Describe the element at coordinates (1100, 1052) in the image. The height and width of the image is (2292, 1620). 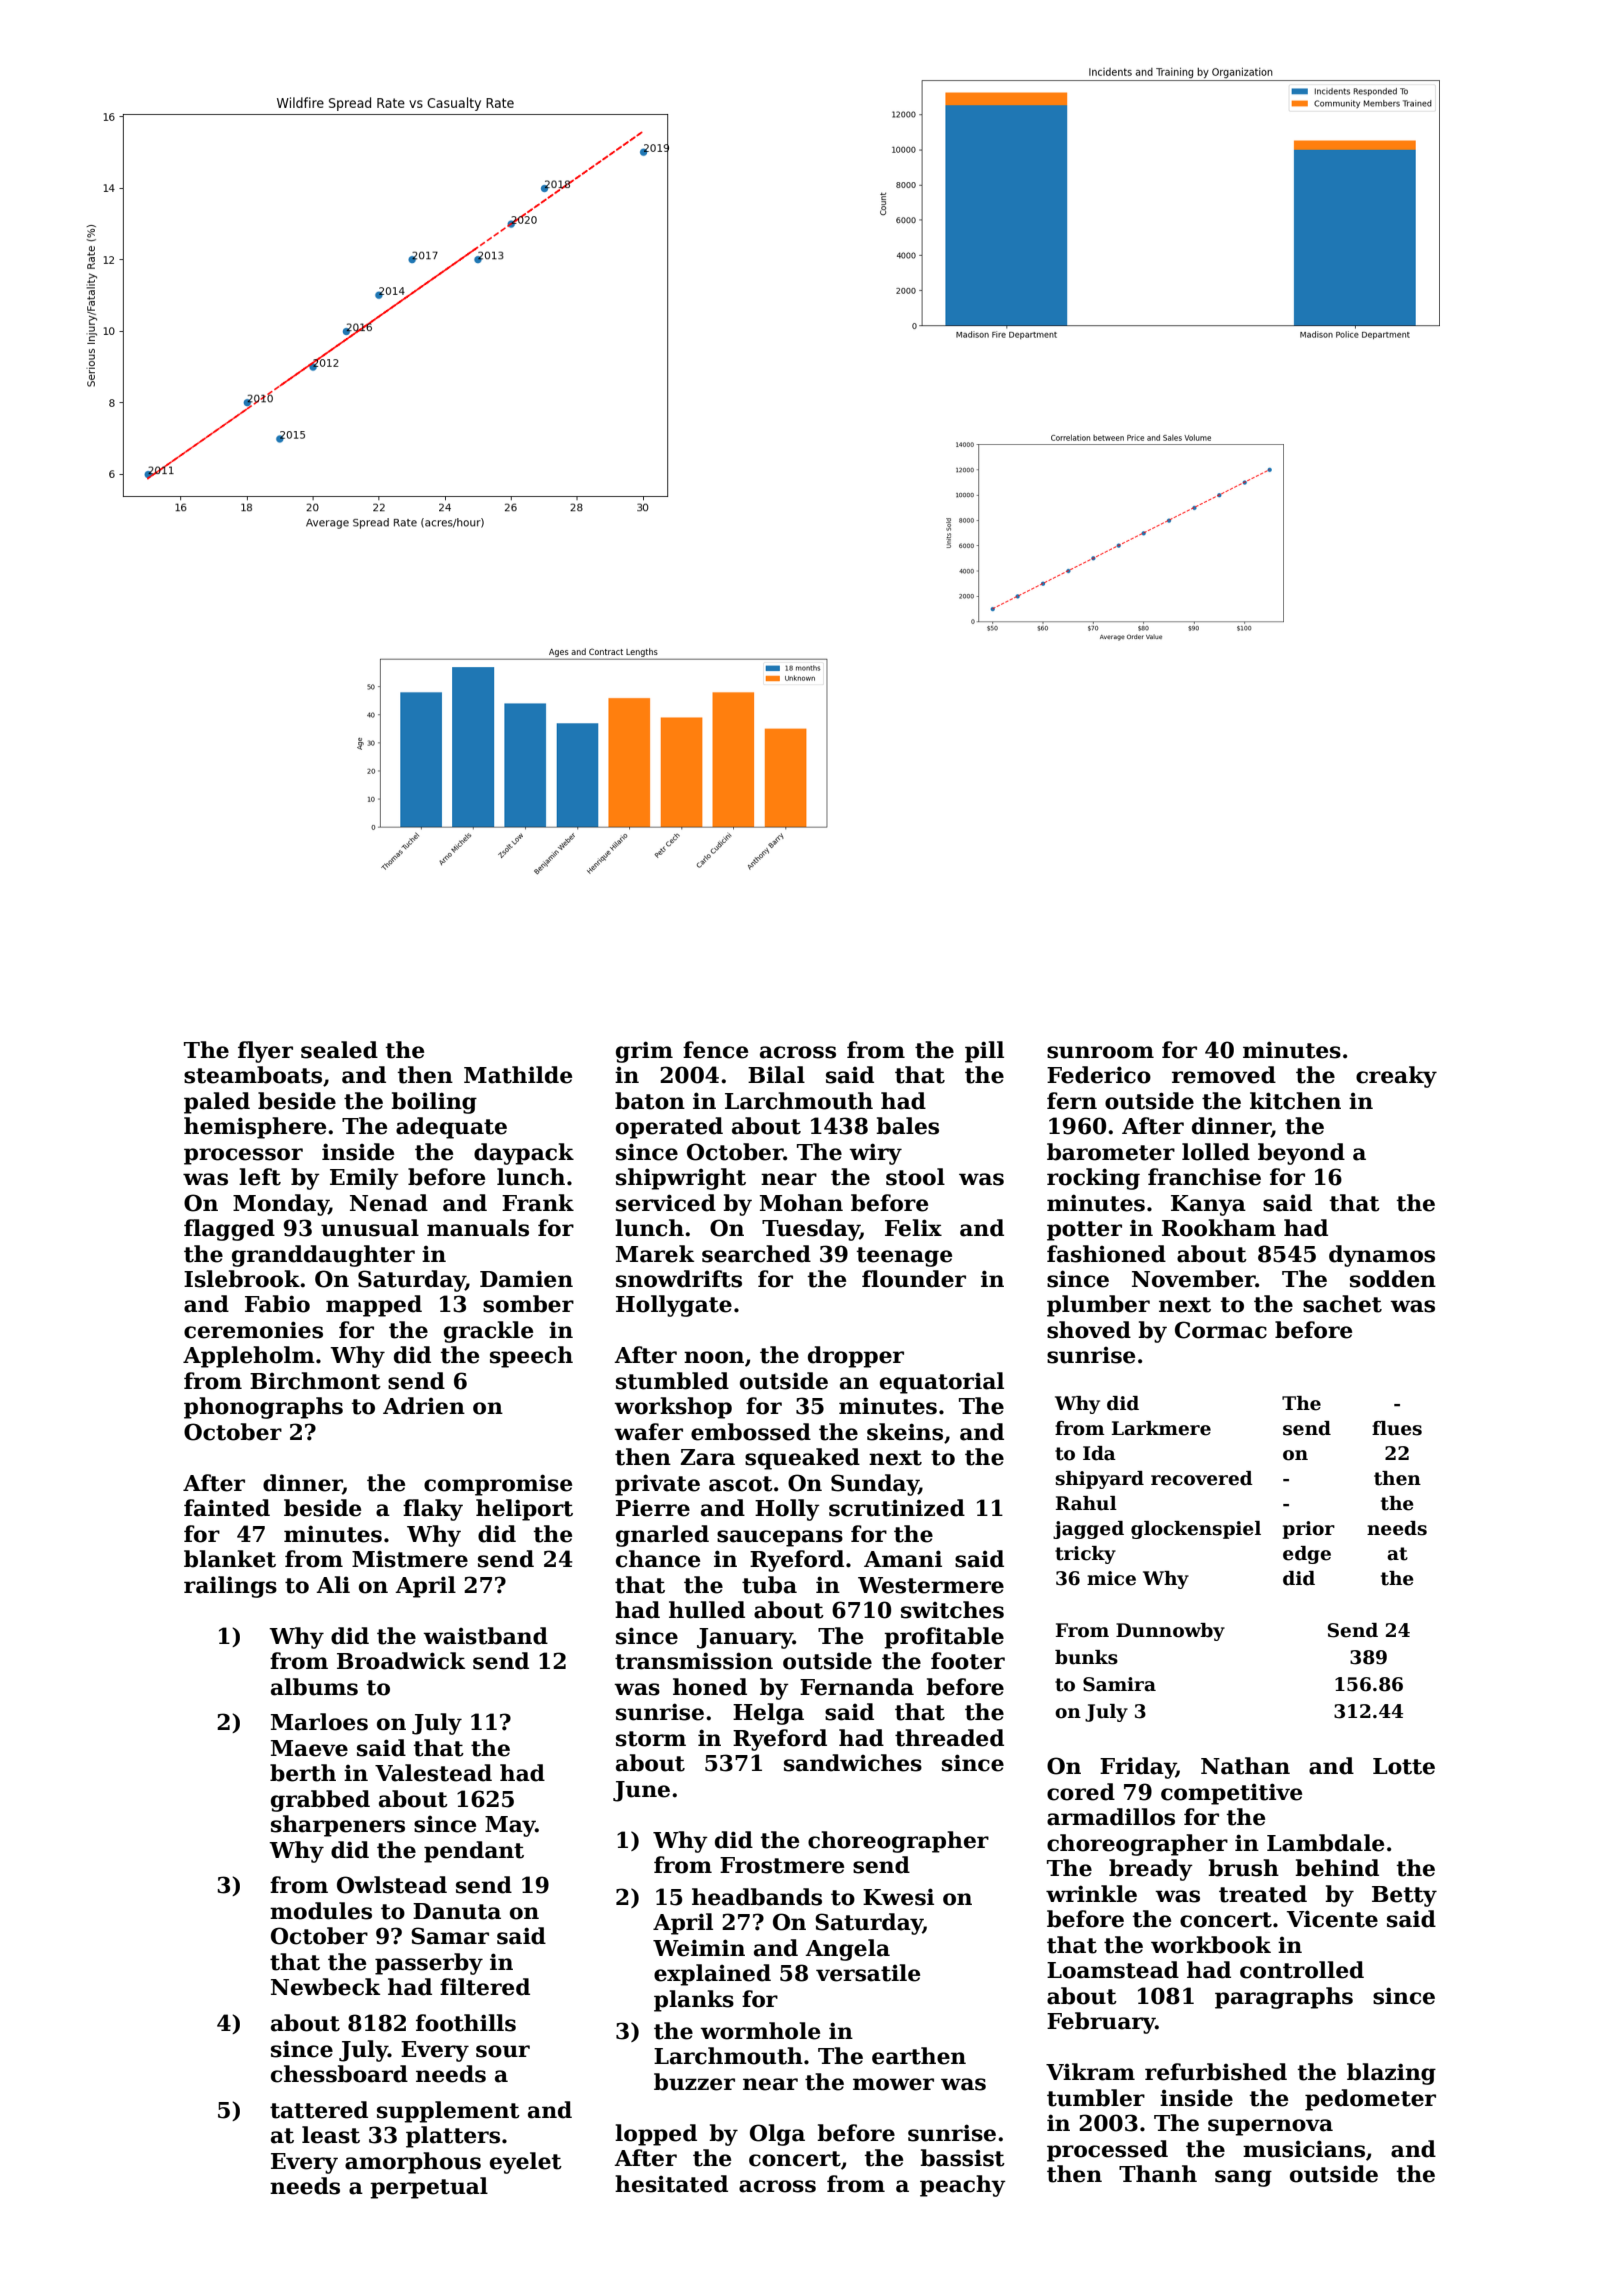
I see `sunroom` at that location.
